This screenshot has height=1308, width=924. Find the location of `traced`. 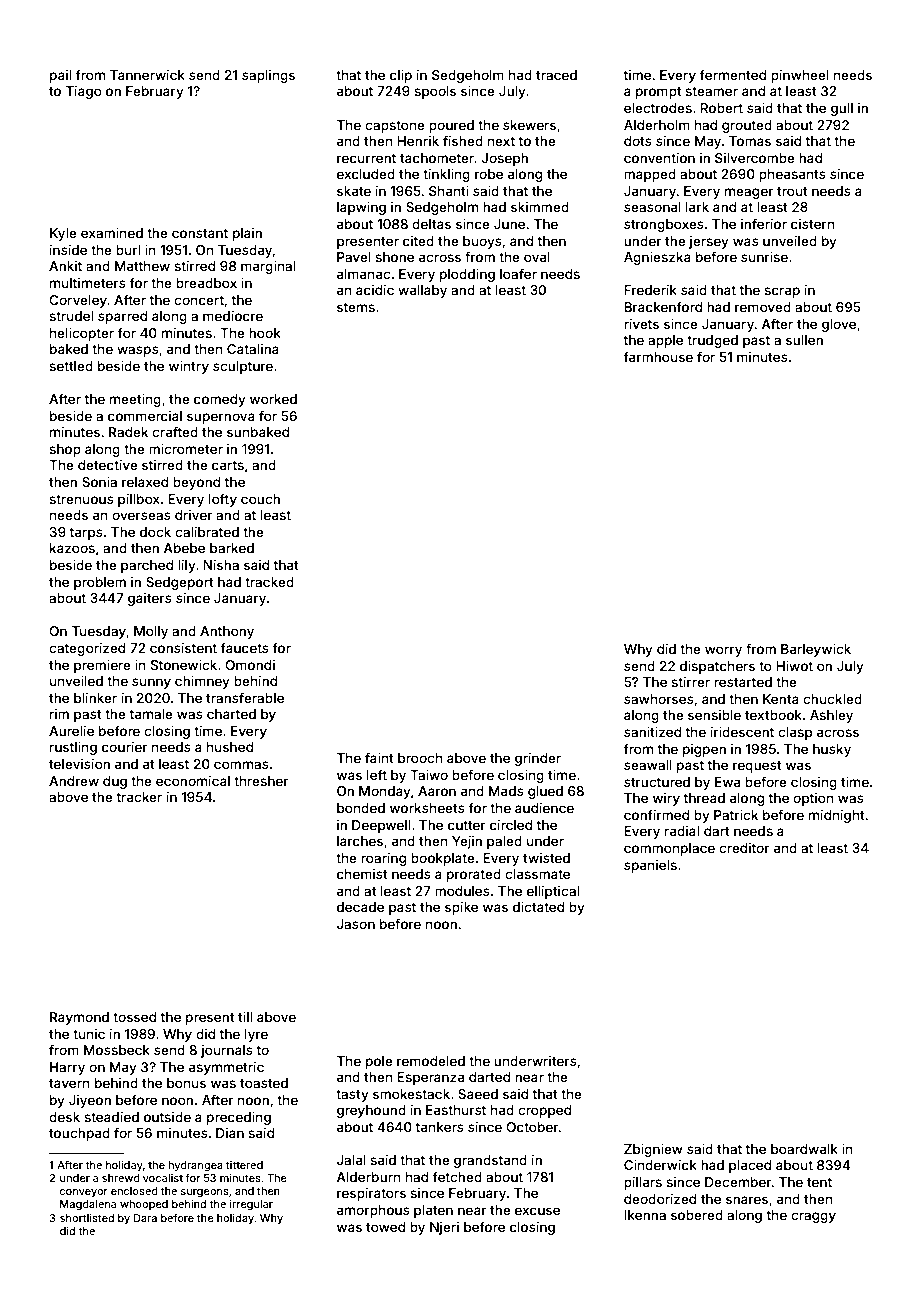

traced is located at coordinates (556, 75).
